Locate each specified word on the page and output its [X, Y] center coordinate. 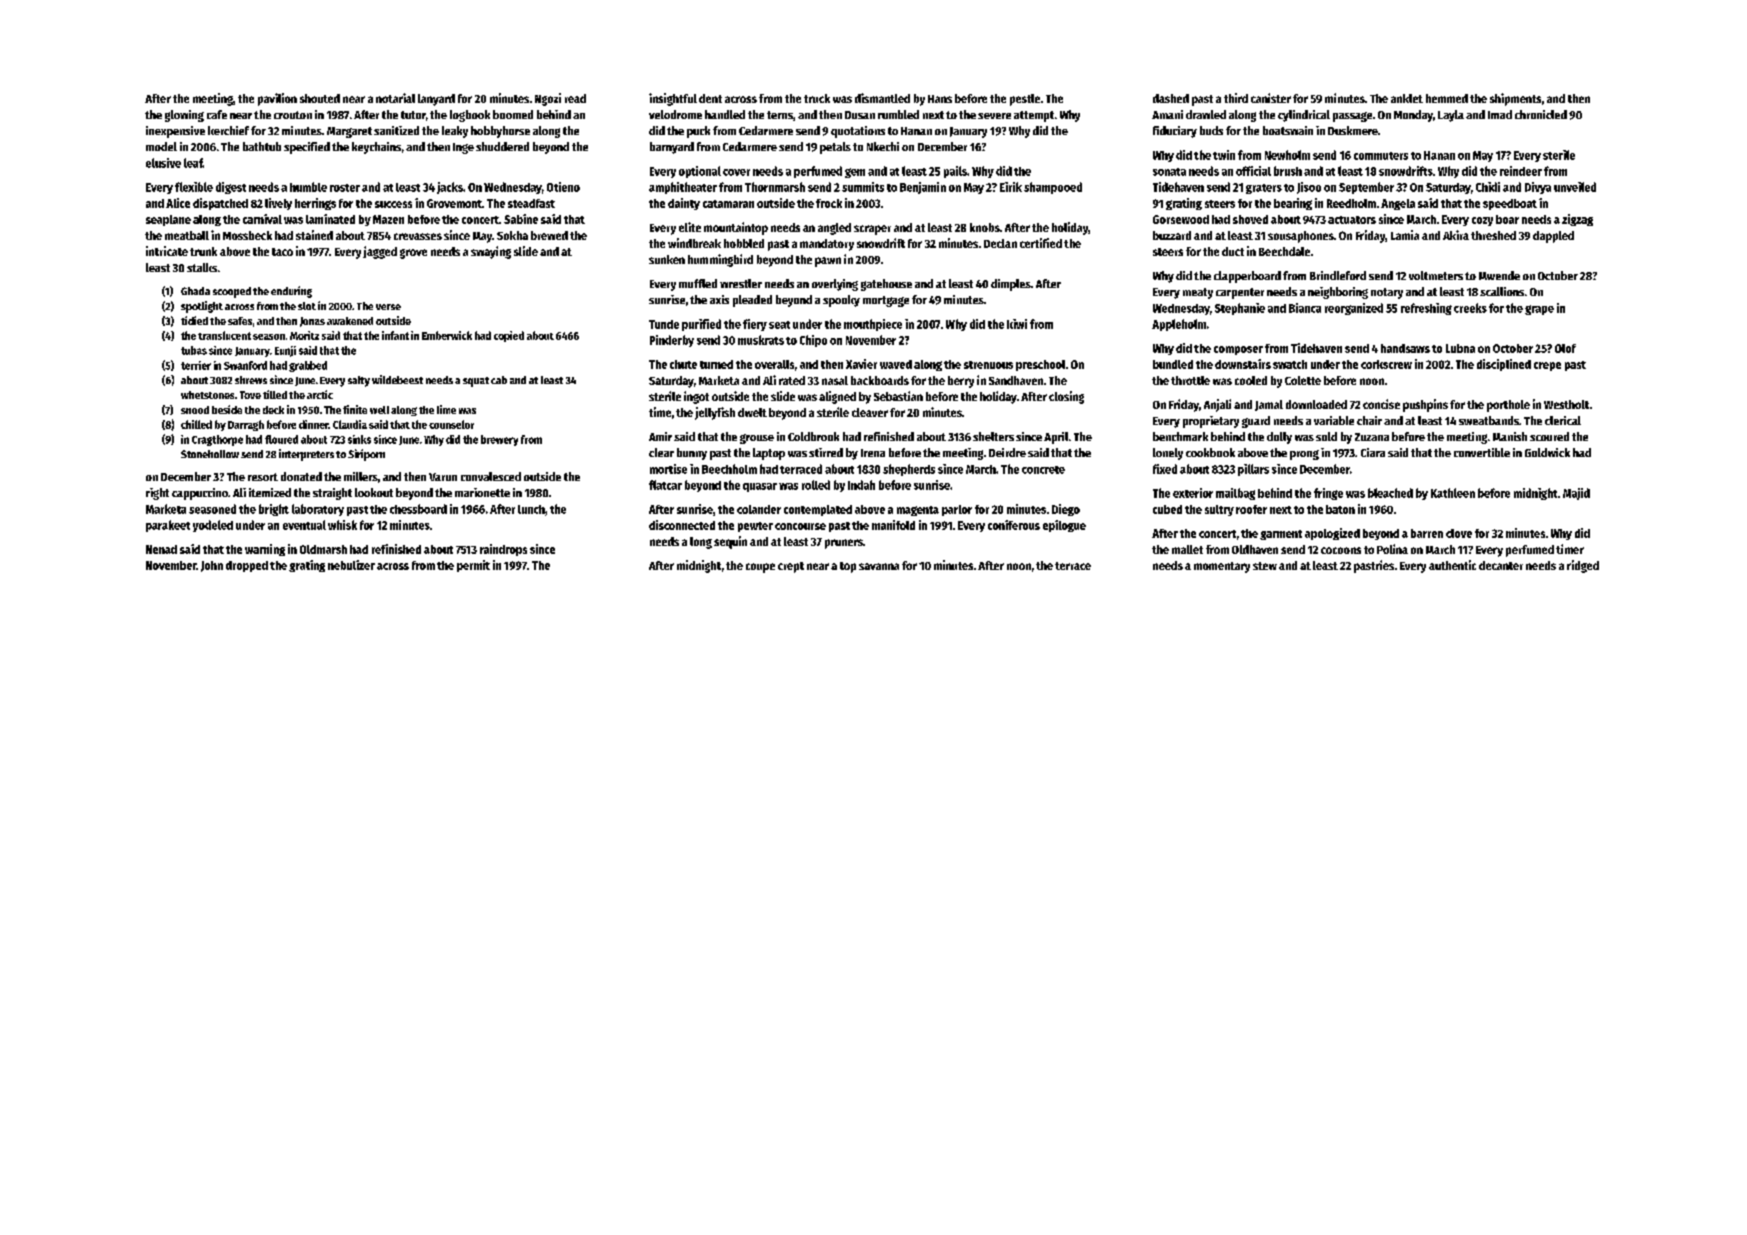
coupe [760, 568]
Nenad [161, 549]
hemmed [1447, 98]
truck [817, 98]
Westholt [1566, 404]
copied [509, 336]
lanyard [436, 100]
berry [961, 382]
